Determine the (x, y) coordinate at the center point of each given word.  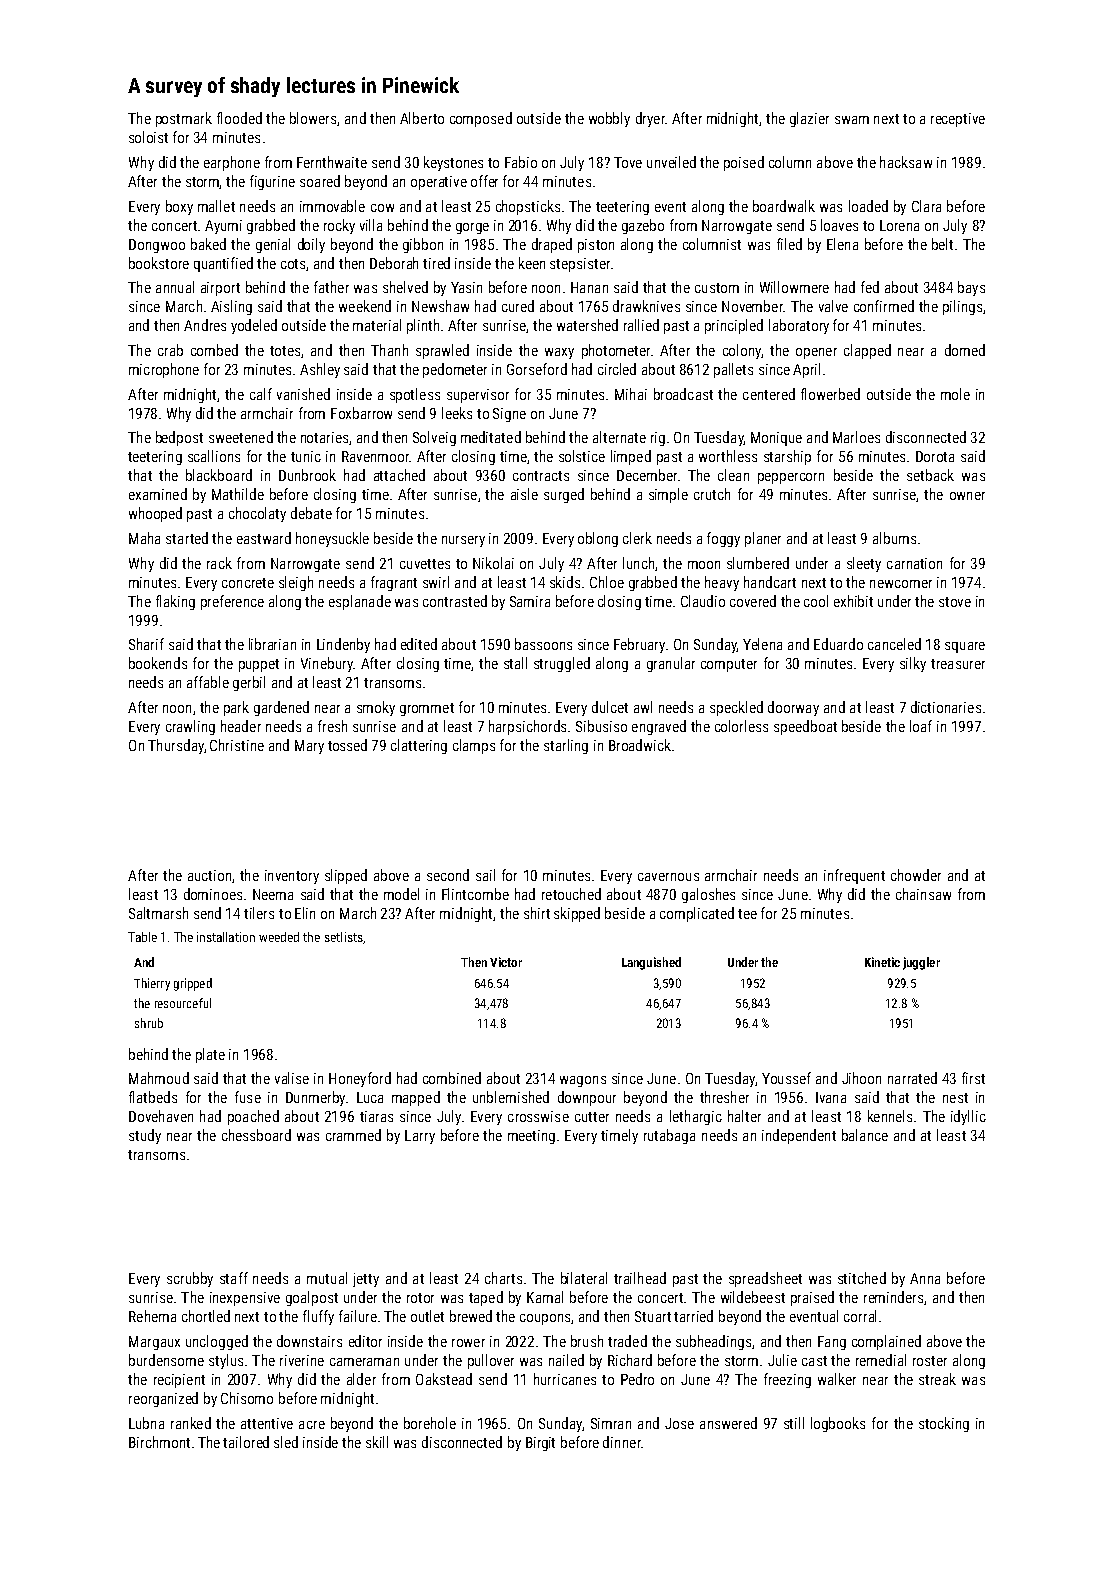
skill (377, 1442)
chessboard (256, 1135)
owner (967, 496)
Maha (144, 538)
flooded (239, 118)
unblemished (511, 1097)
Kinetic (882, 962)
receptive (958, 120)
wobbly (609, 119)
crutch (712, 494)
